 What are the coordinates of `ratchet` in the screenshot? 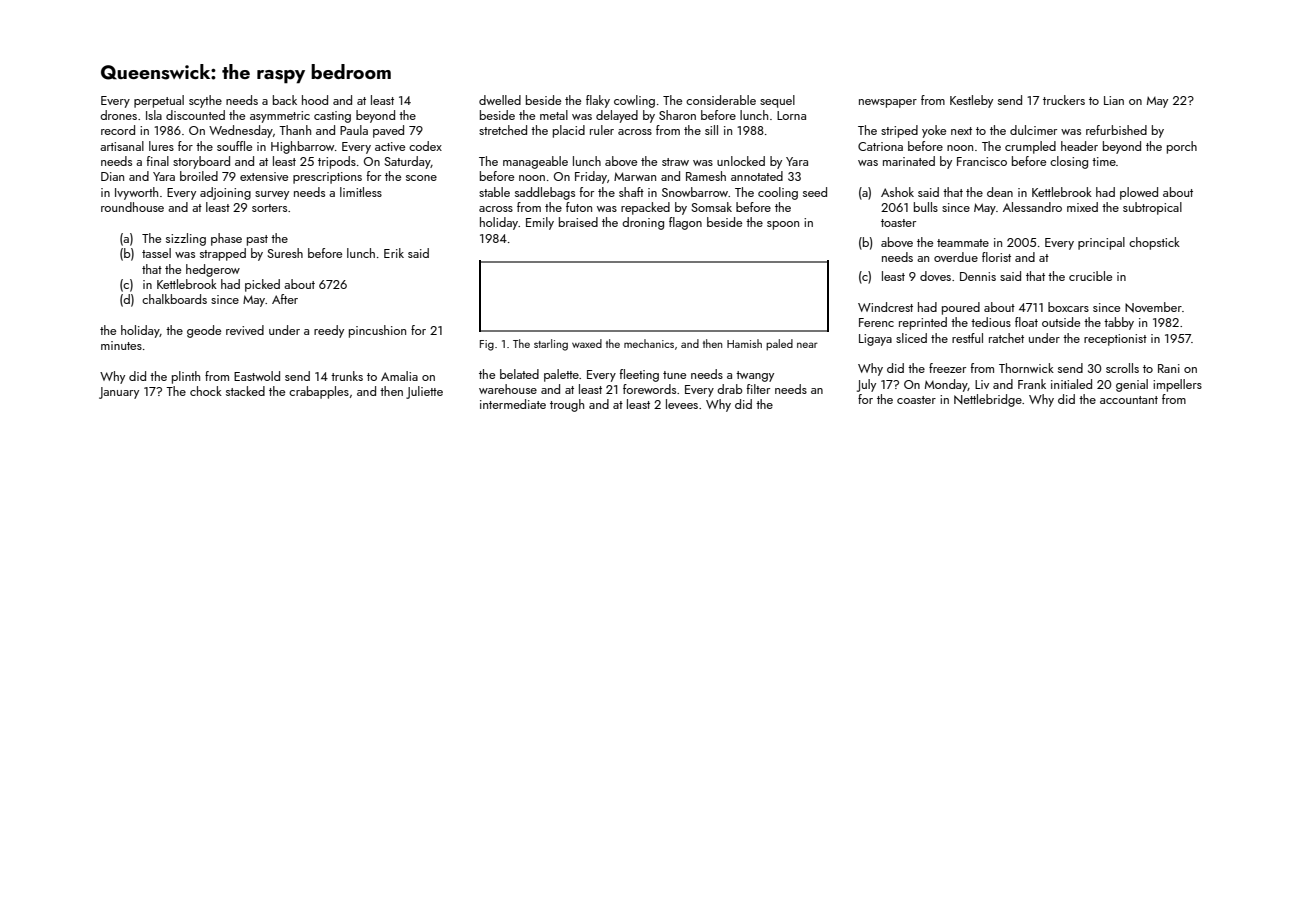 It's located at (1006, 338).
